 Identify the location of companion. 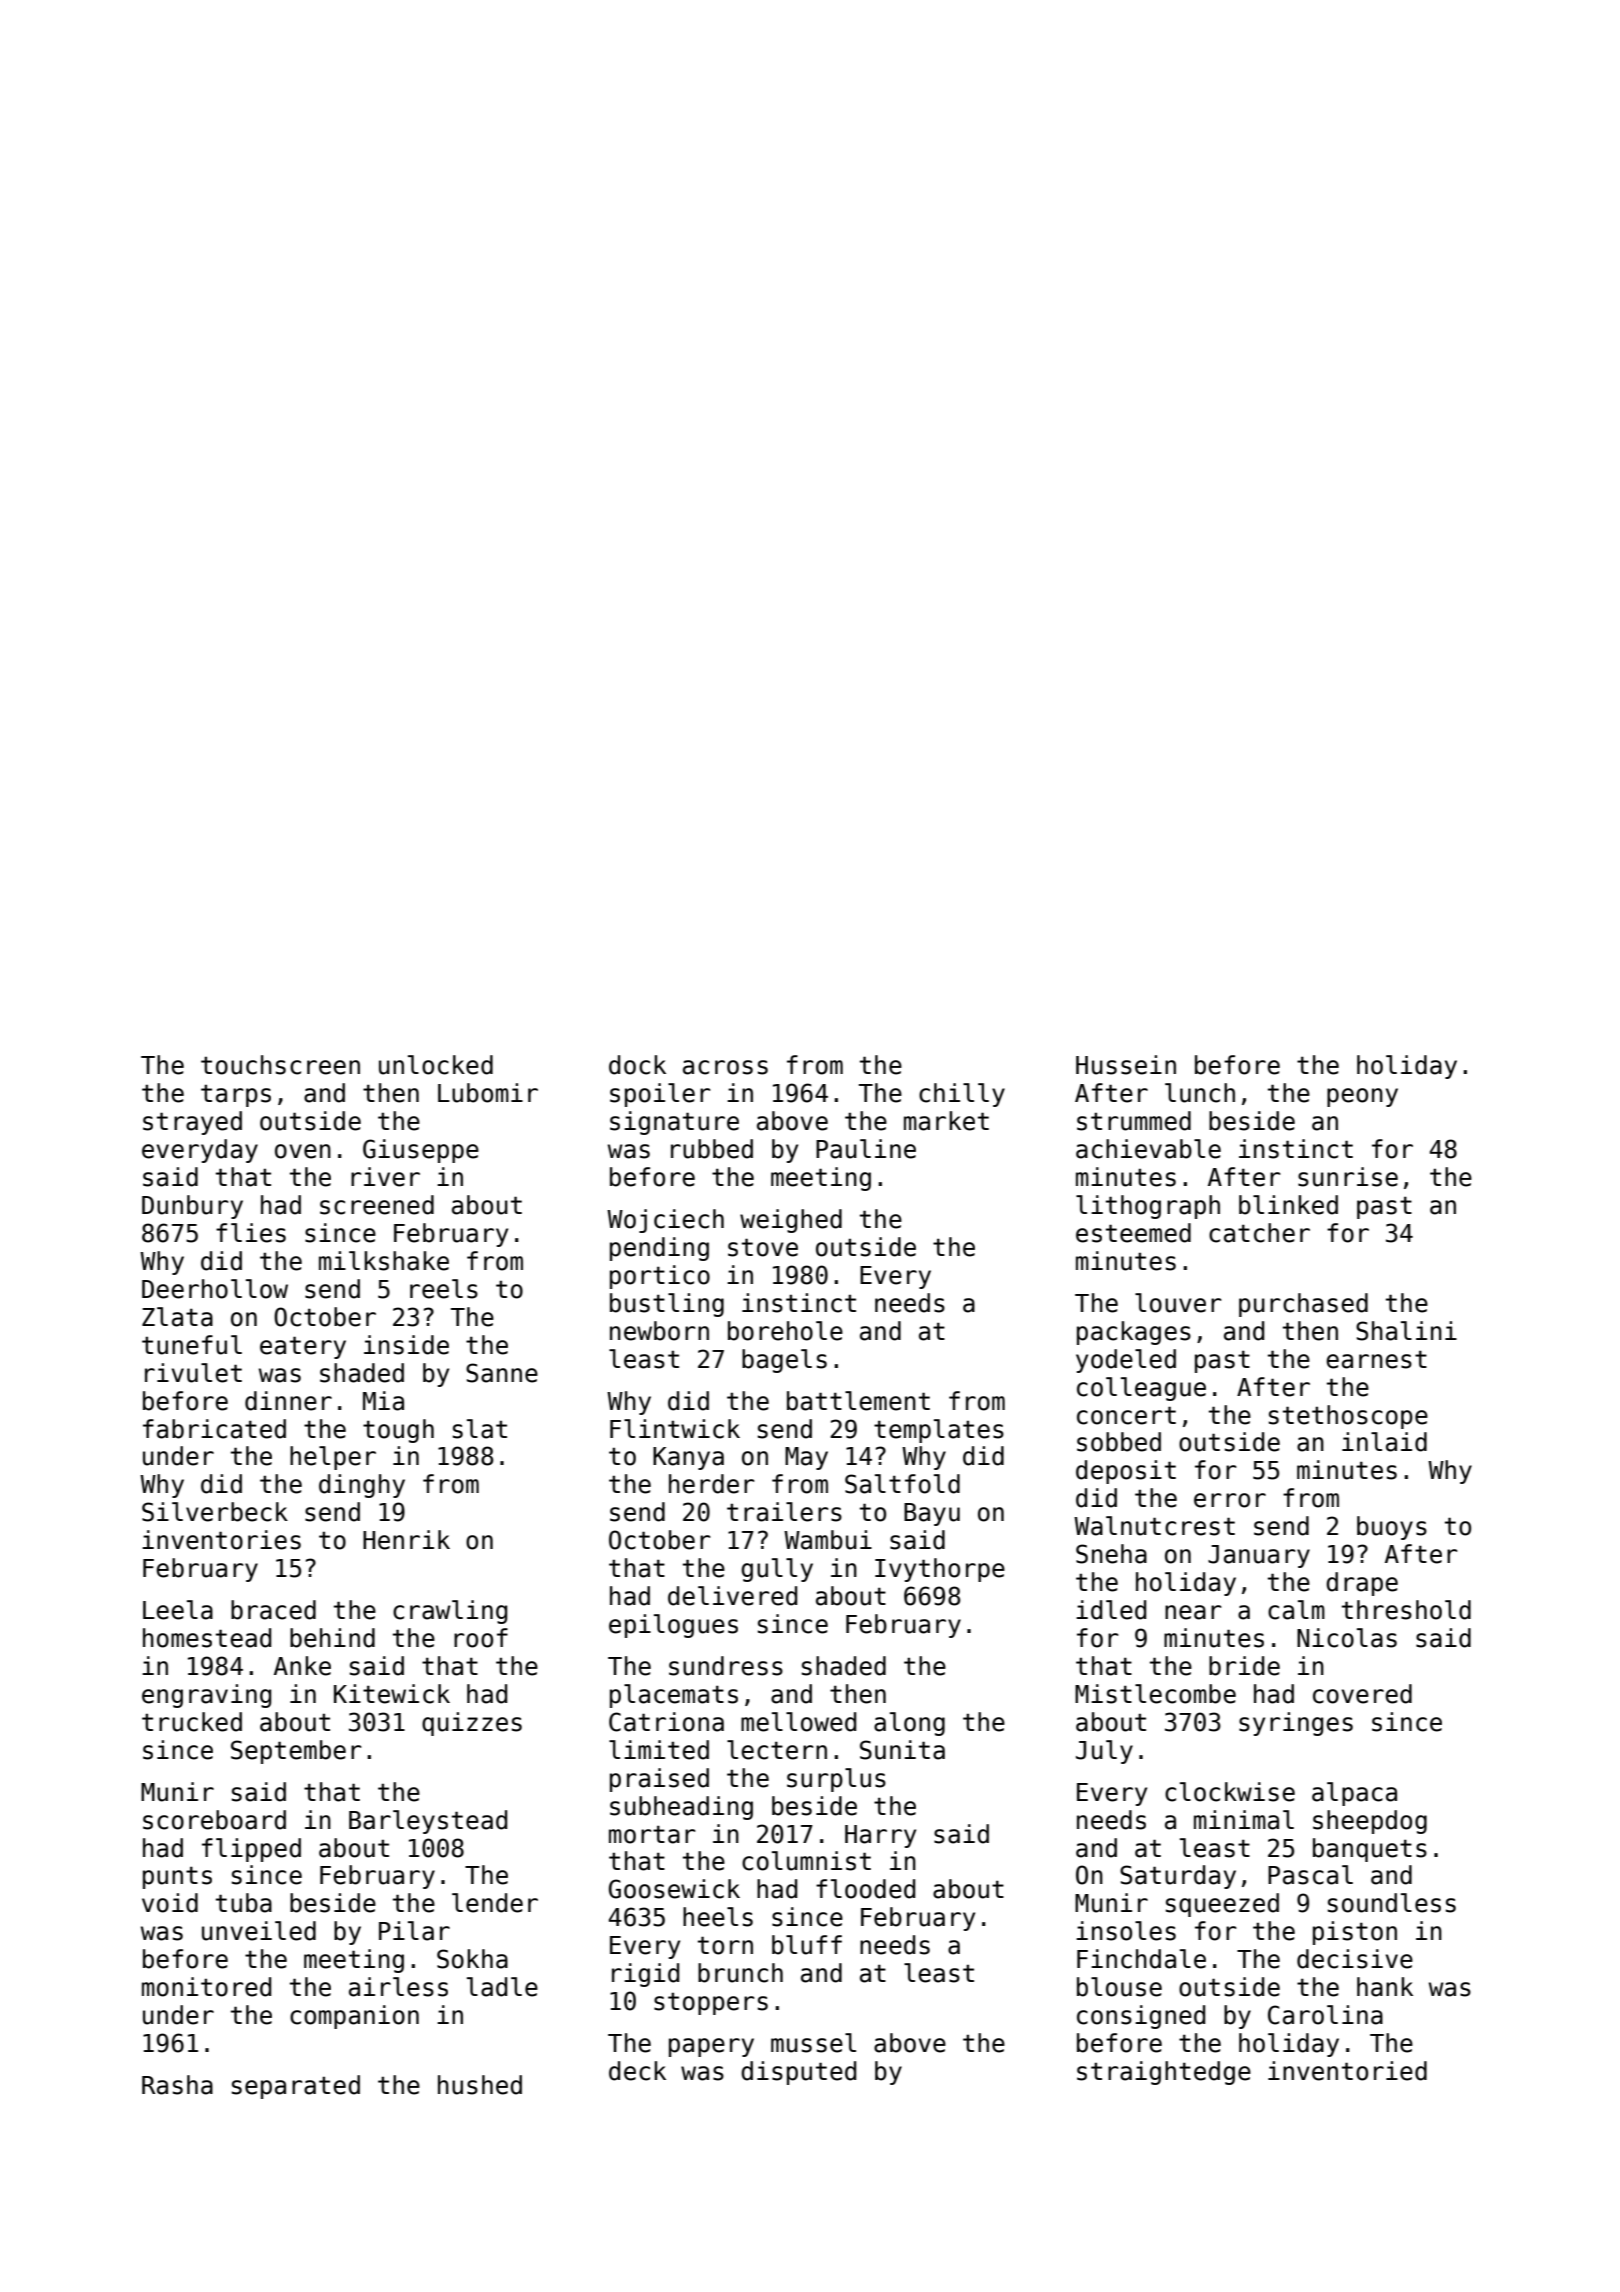
(354, 2017).
